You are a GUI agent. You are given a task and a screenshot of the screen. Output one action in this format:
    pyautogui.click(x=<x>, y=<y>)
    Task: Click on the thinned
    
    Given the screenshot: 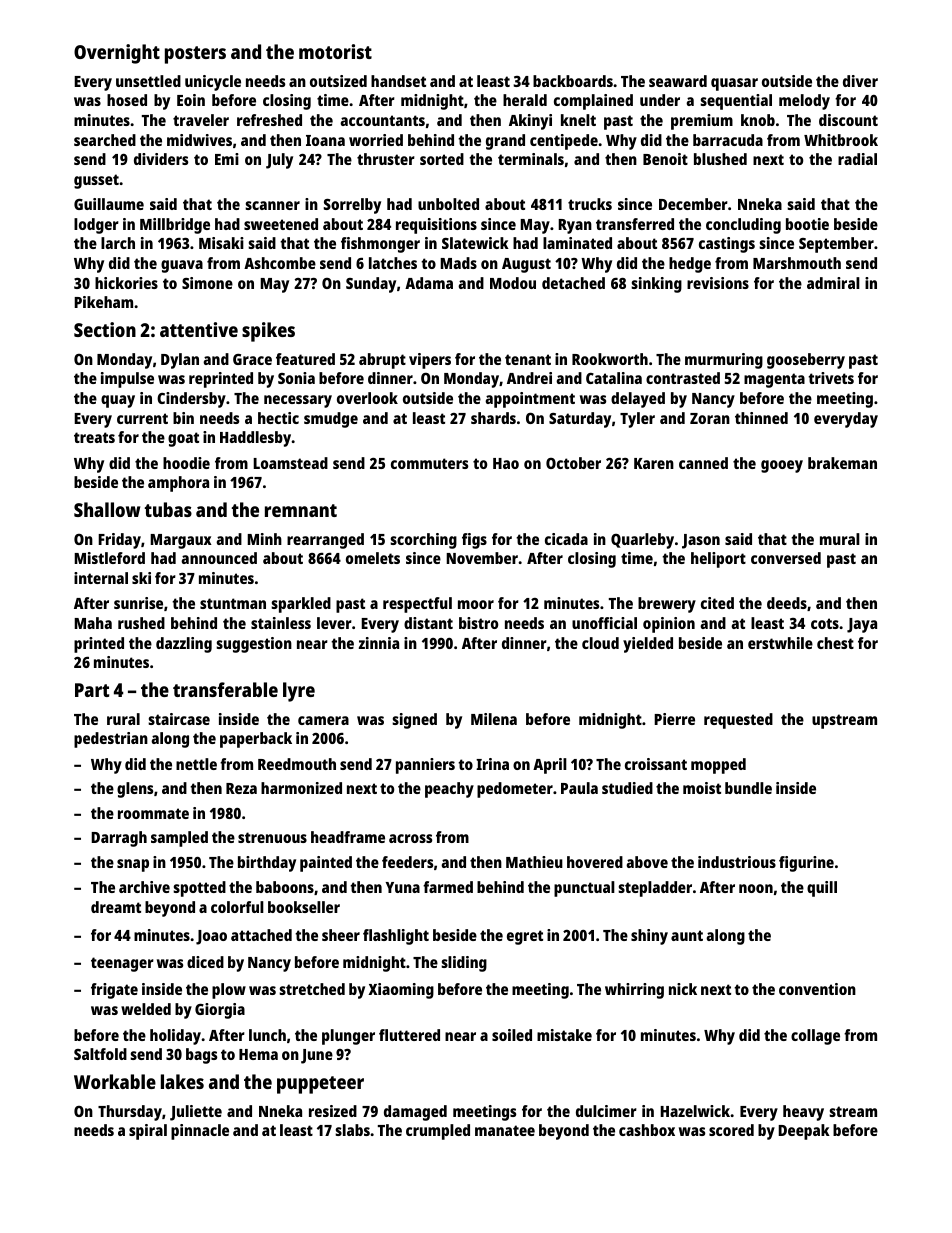 What is the action you would take?
    pyautogui.click(x=761, y=418)
